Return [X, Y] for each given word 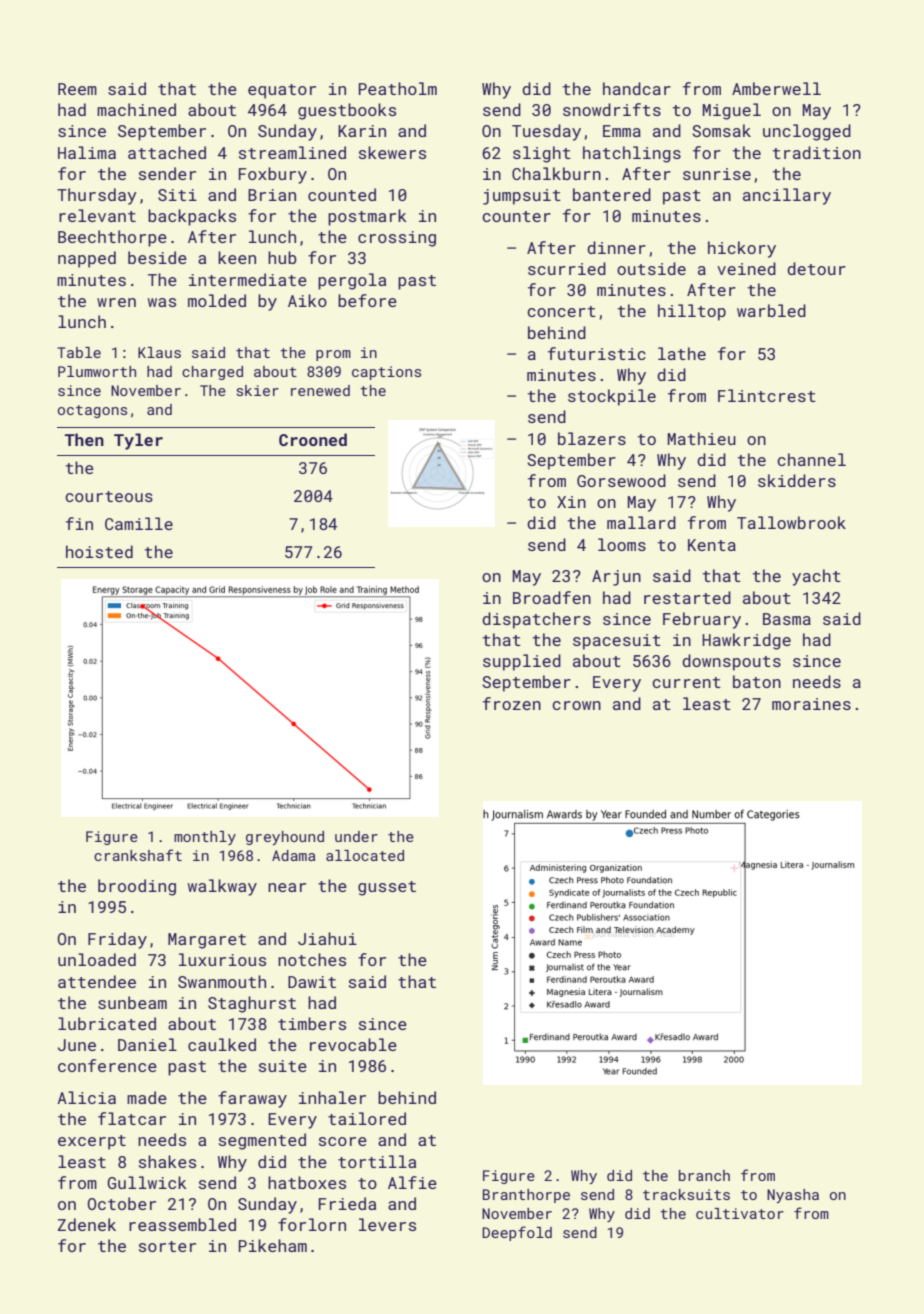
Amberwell [776, 88]
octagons [92, 411]
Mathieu [702, 438]
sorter [167, 1246]
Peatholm [398, 88]
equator [282, 91]
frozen [512, 703]
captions [386, 373]
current [686, 682]
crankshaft [138, 855]
